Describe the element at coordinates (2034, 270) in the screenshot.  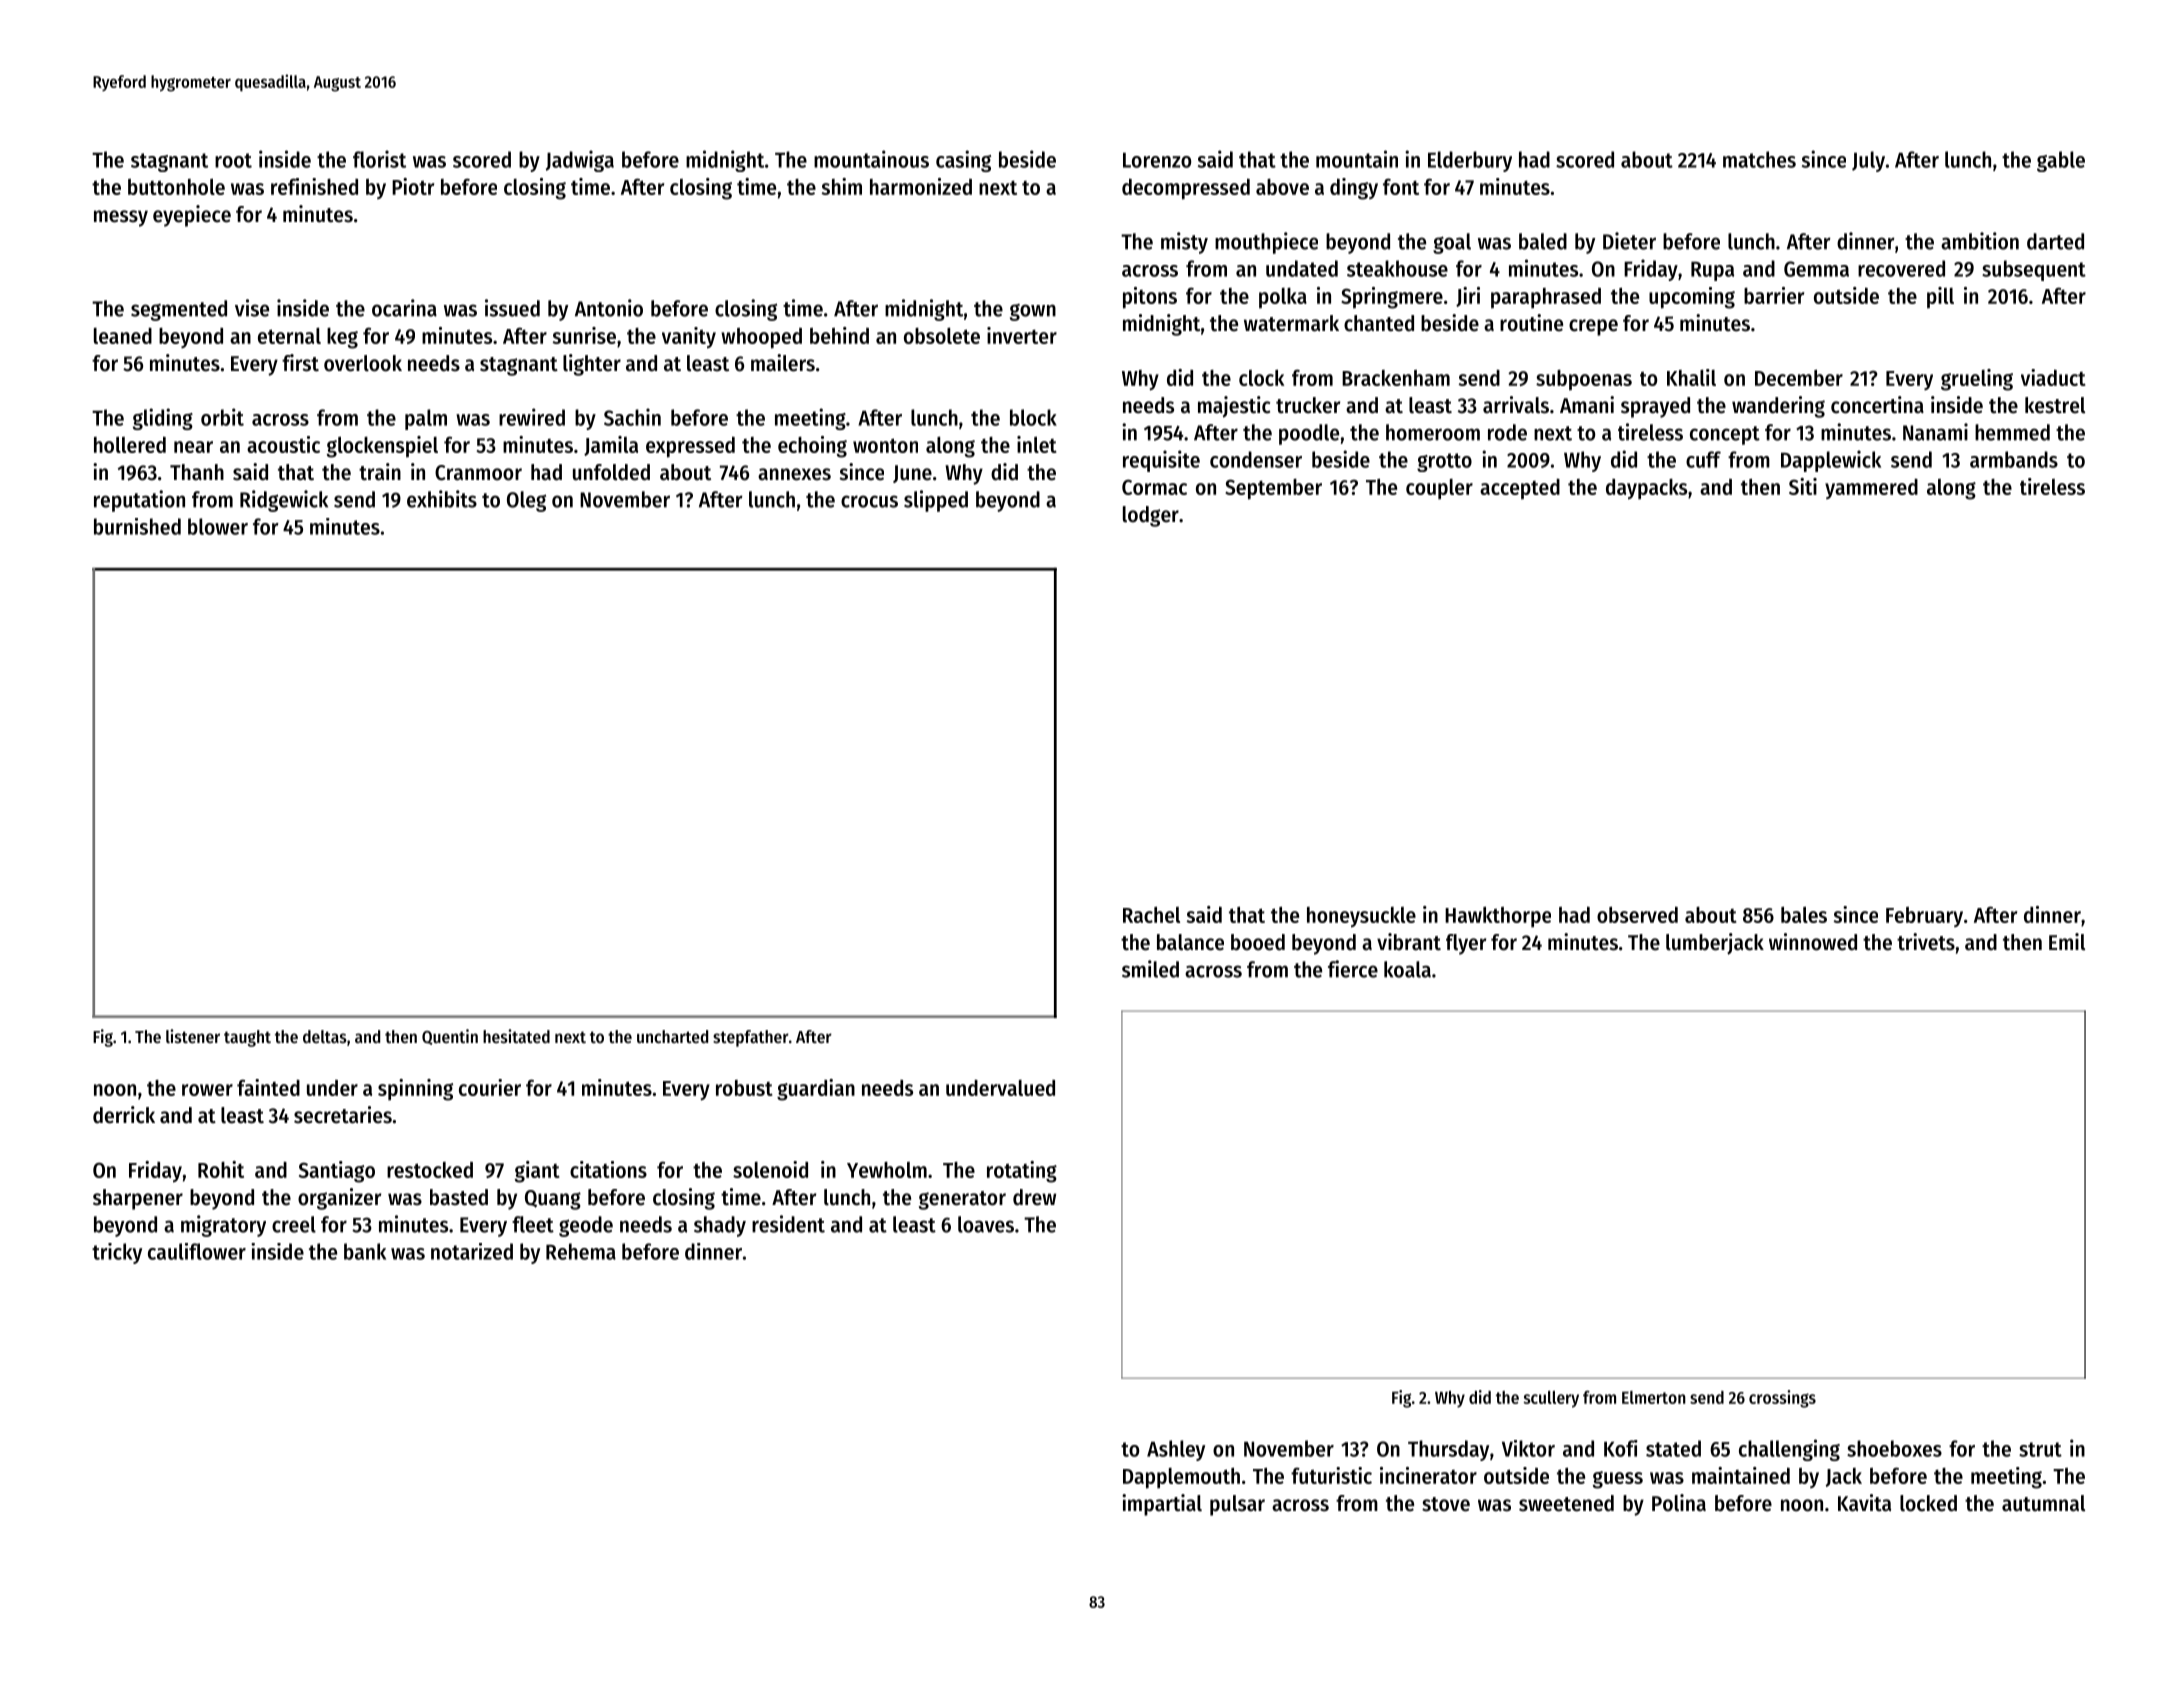
I see `subsequent` at that location.
